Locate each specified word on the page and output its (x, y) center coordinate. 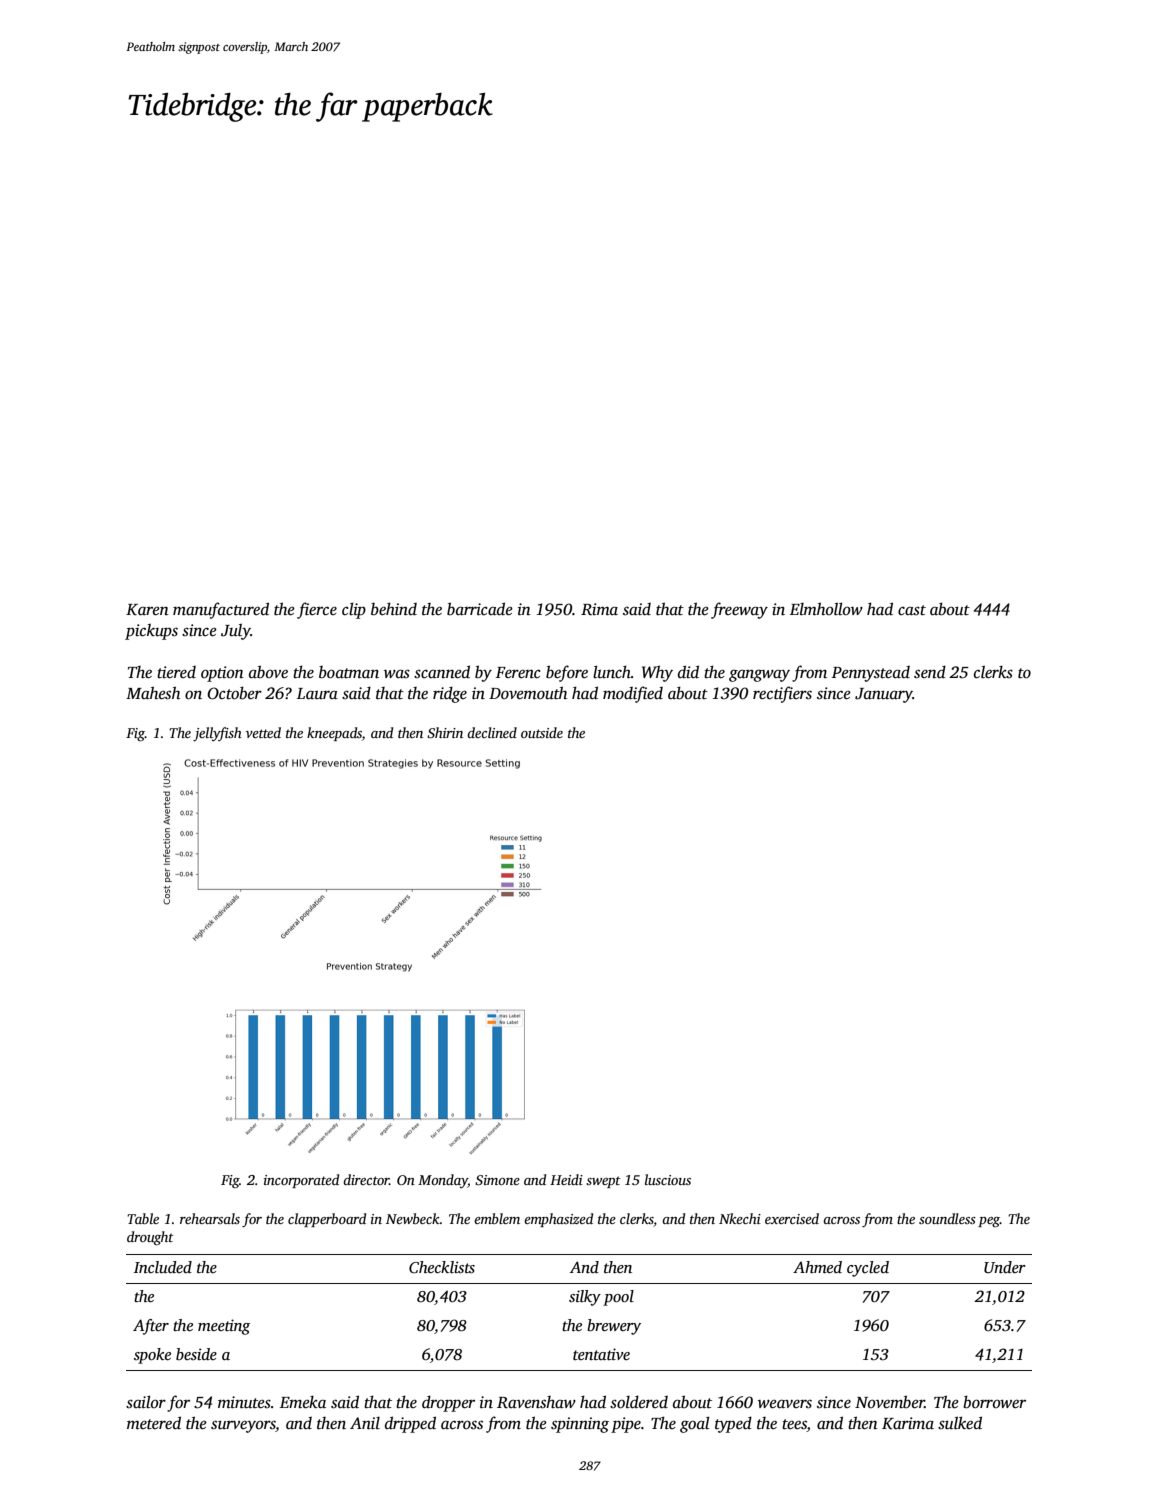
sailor (146, 1402)
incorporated (301, 1181)
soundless (947, 1218)
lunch (612, 671)
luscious (668, 1179)
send (930, 672)
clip (354, 610)
